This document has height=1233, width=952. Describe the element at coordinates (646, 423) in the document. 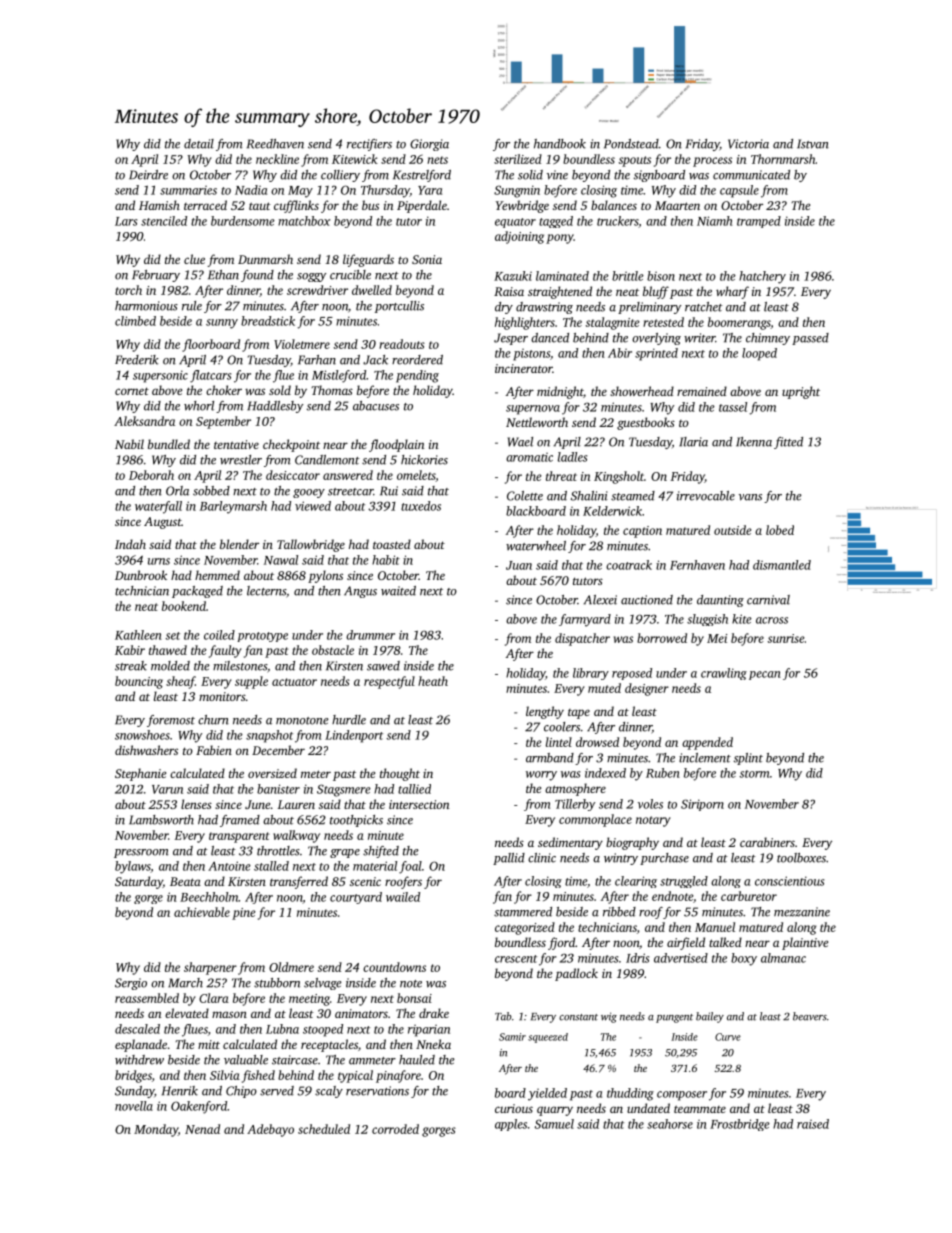

I see `guestbooks` at that location.
